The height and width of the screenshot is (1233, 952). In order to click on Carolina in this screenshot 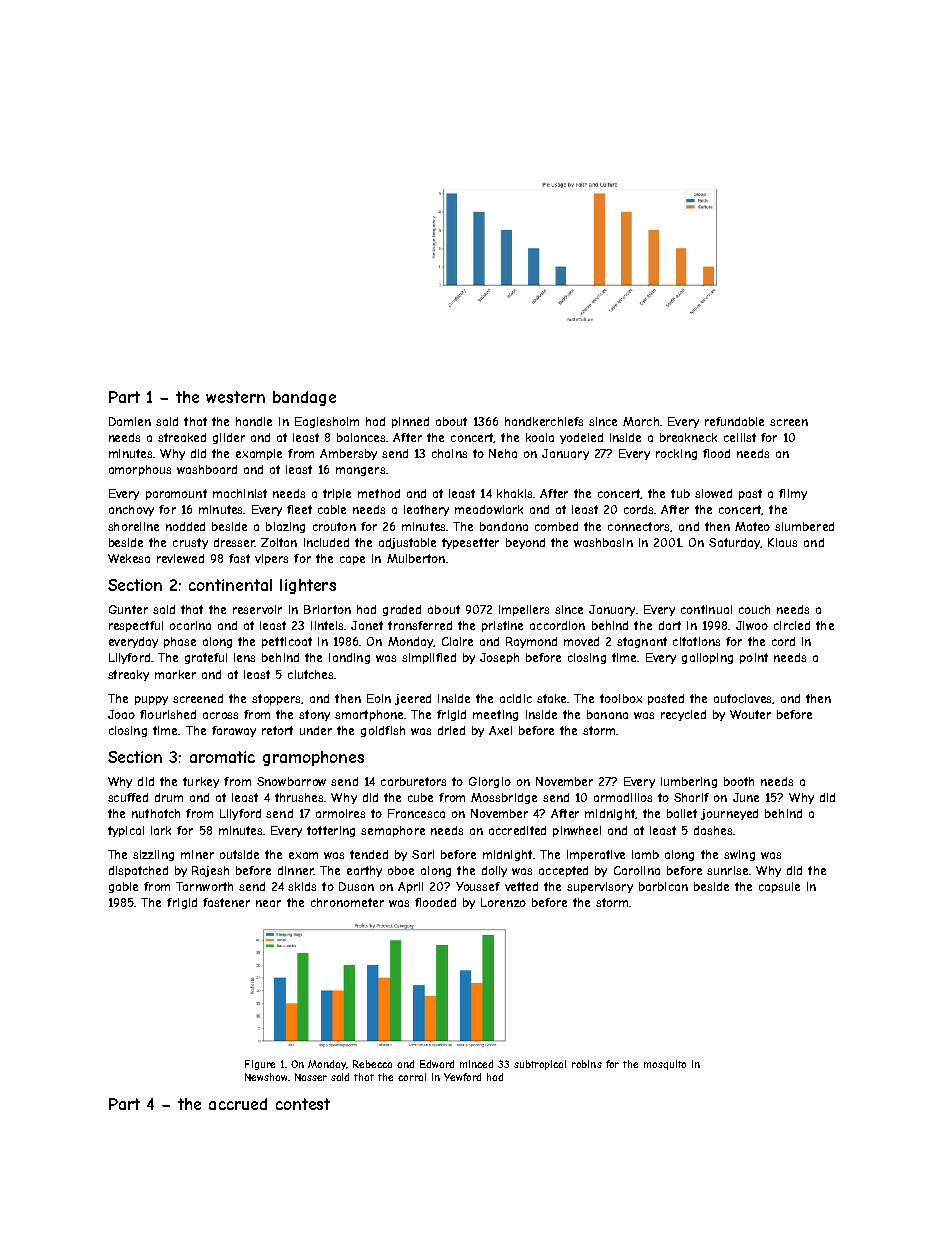, I will do `click(637, 870)`.
